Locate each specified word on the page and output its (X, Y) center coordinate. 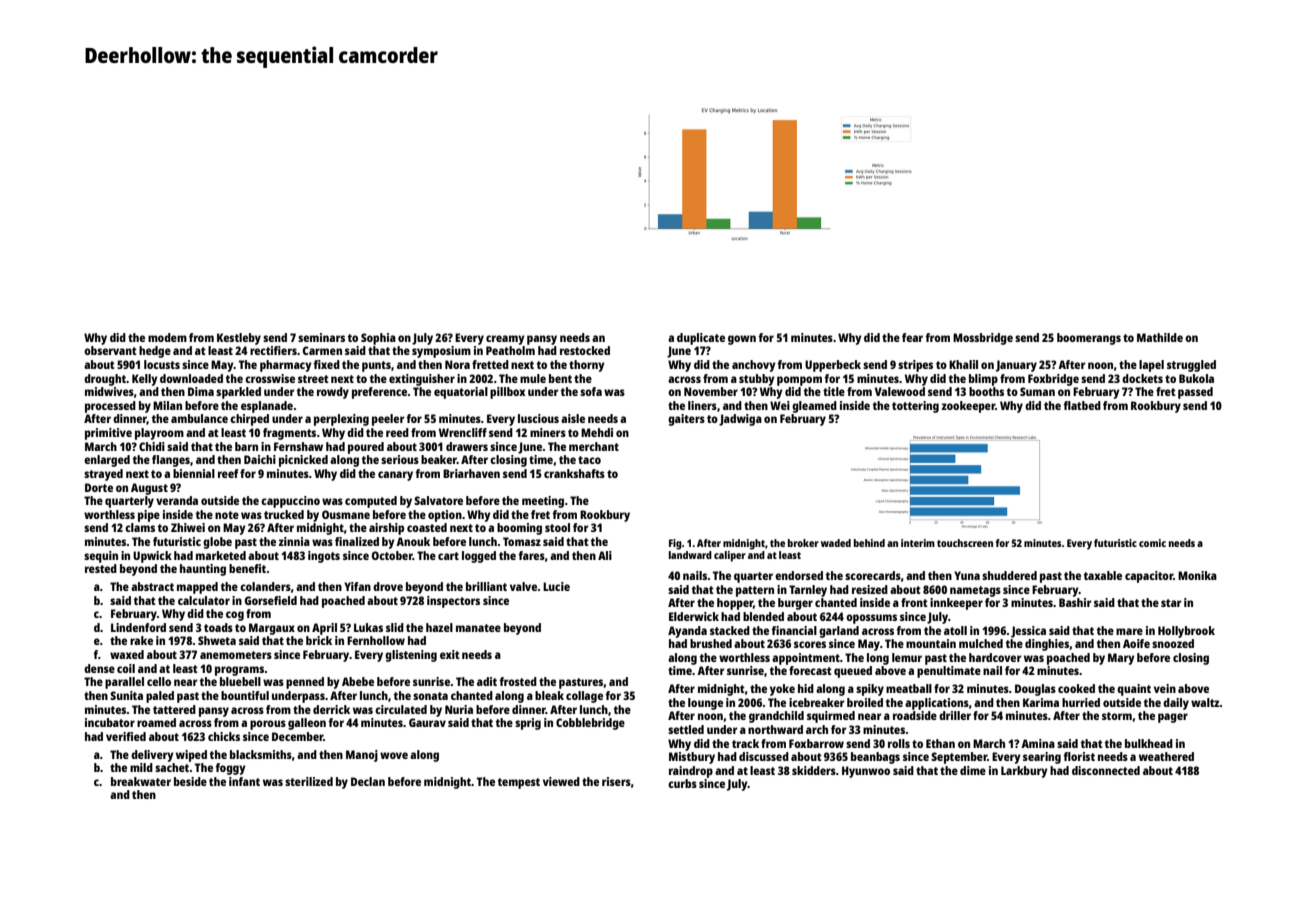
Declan (368, 781)
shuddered (1009, 575)
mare (1129, 631)
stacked (730, 630)
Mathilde (1160, 337)
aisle (573, 418)
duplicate (701, 339)
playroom (159, 434)
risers (616, 781)
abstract (152, 586)
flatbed (1082, 405)
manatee (478, 628)
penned (305, 683)
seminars (321, 337)
